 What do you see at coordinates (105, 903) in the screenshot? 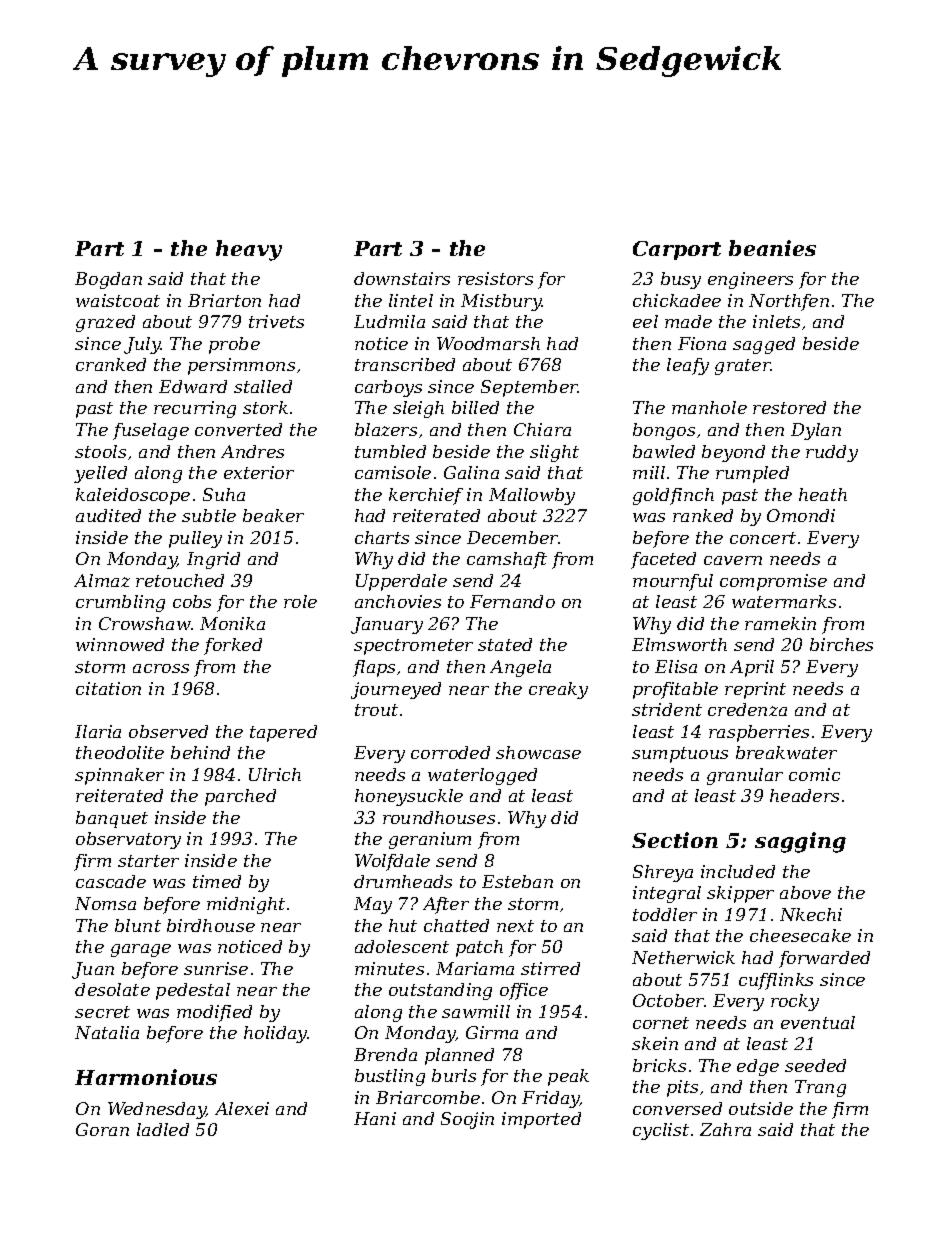
I see `Nomsa` at bounding box center [105, 903].
